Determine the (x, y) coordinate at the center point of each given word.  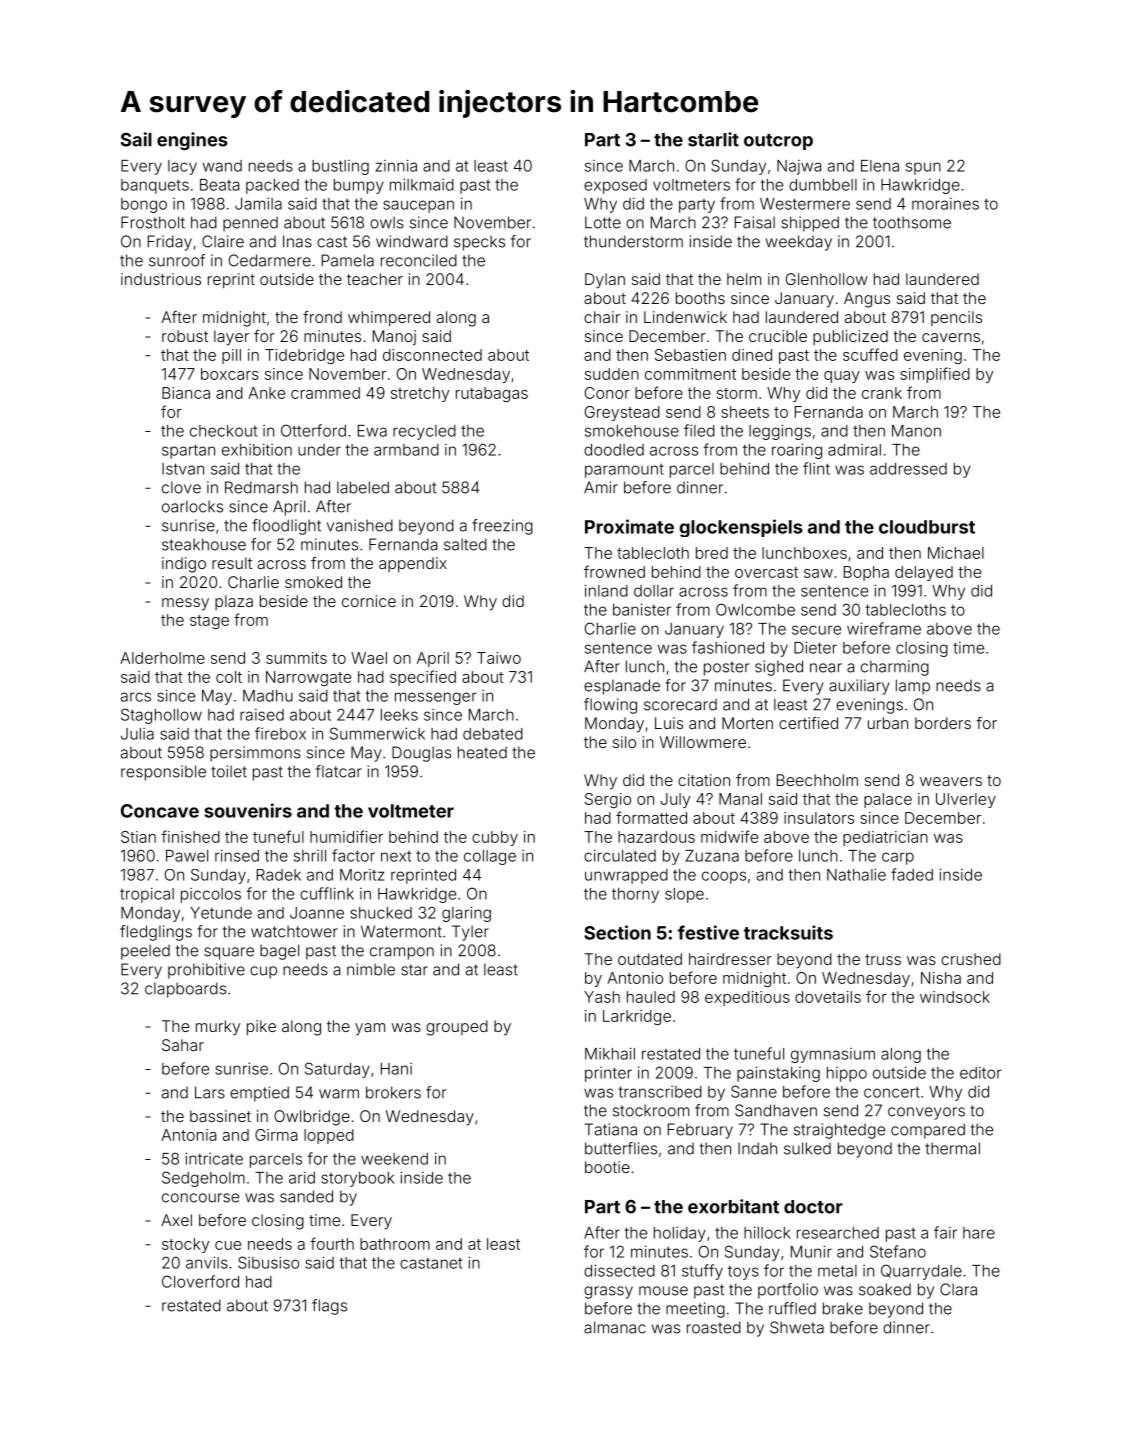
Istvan (183, 469)
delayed (924, 573)
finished (190, 836)
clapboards (185, 990)
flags (329, 1307)
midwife (729, 836)
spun (923, 168)
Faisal (755, 222)
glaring (466, 914)
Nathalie (856, 874)
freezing (502, 527)
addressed (908, 469)
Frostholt (153, 222)
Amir (601, 487)
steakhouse (204, 544)
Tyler (470, 933)
